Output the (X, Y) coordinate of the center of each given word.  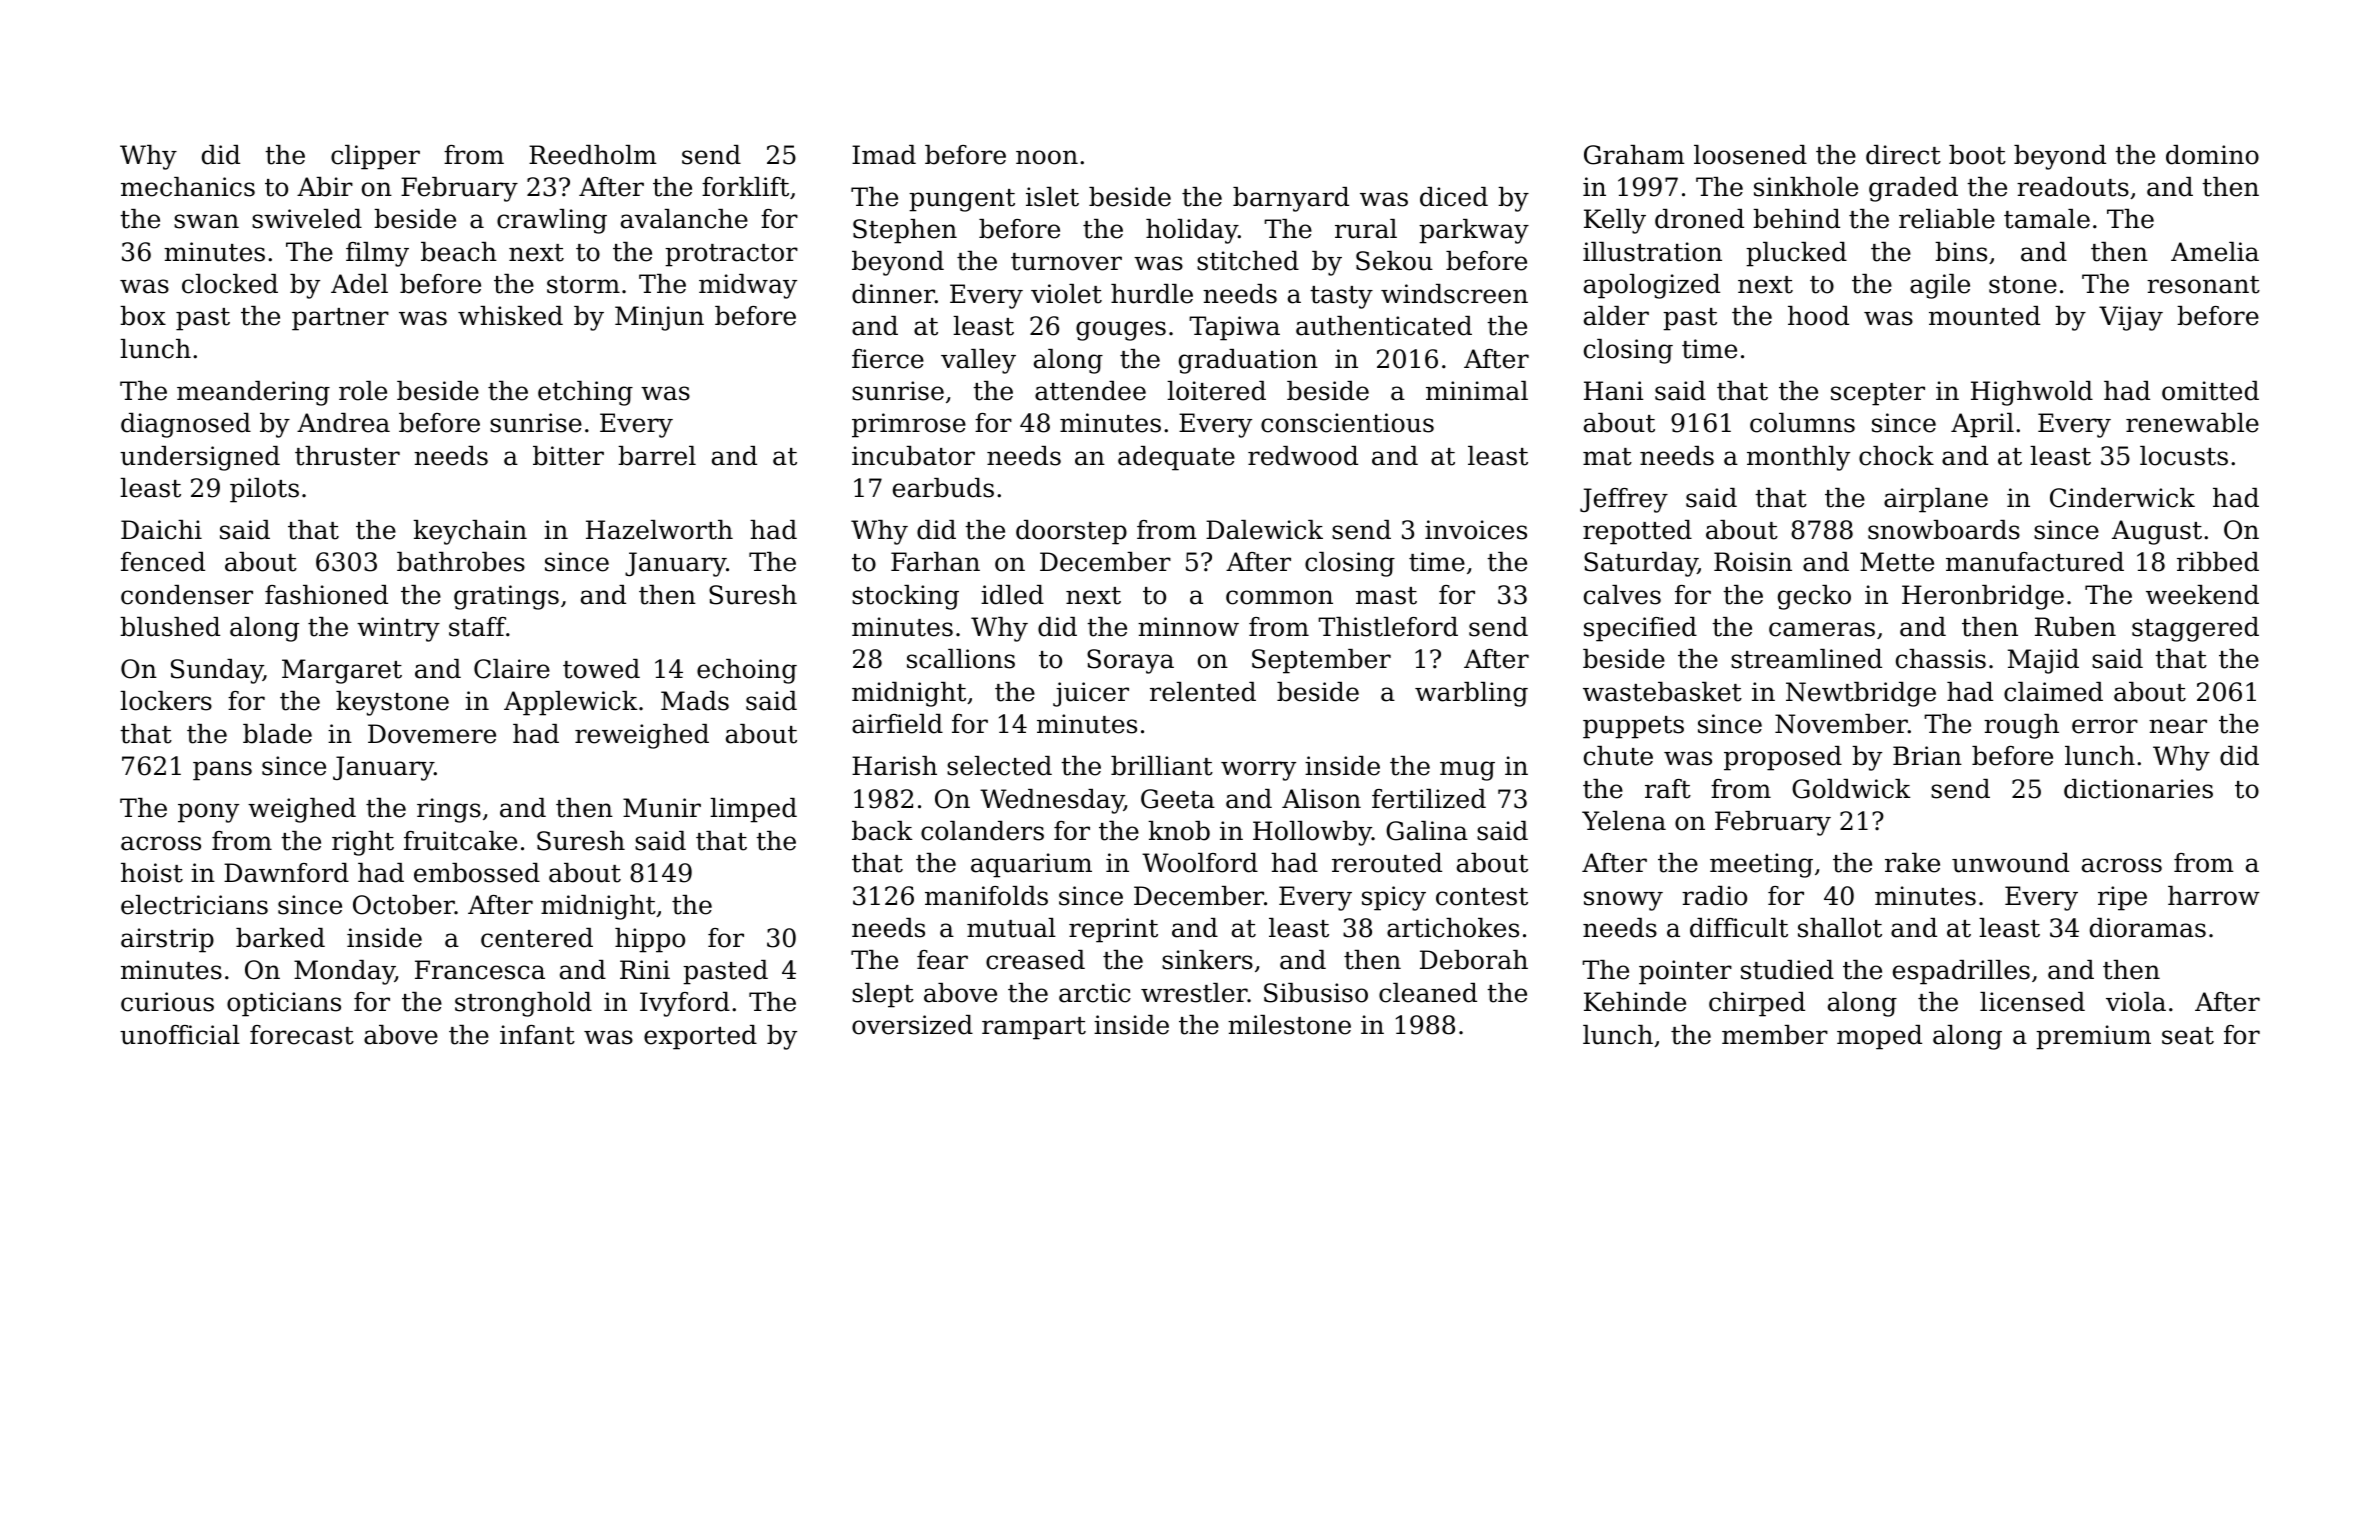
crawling (552, 221)
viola (2136, 1002)
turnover (1066, 262)
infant (537, 1035)
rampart (1034, 1028)
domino (2212, 155)
